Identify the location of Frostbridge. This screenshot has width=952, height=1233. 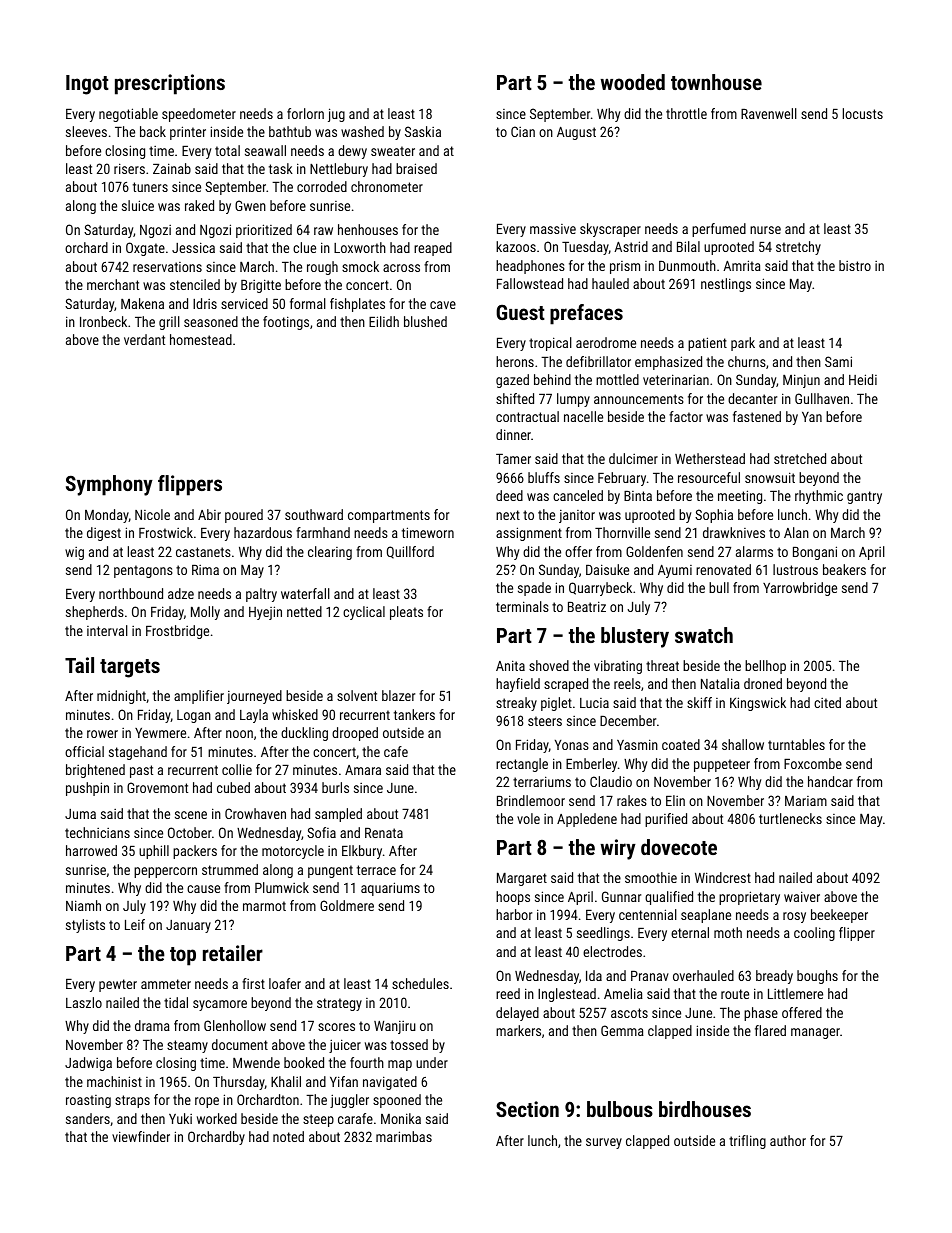
(177, 632).
